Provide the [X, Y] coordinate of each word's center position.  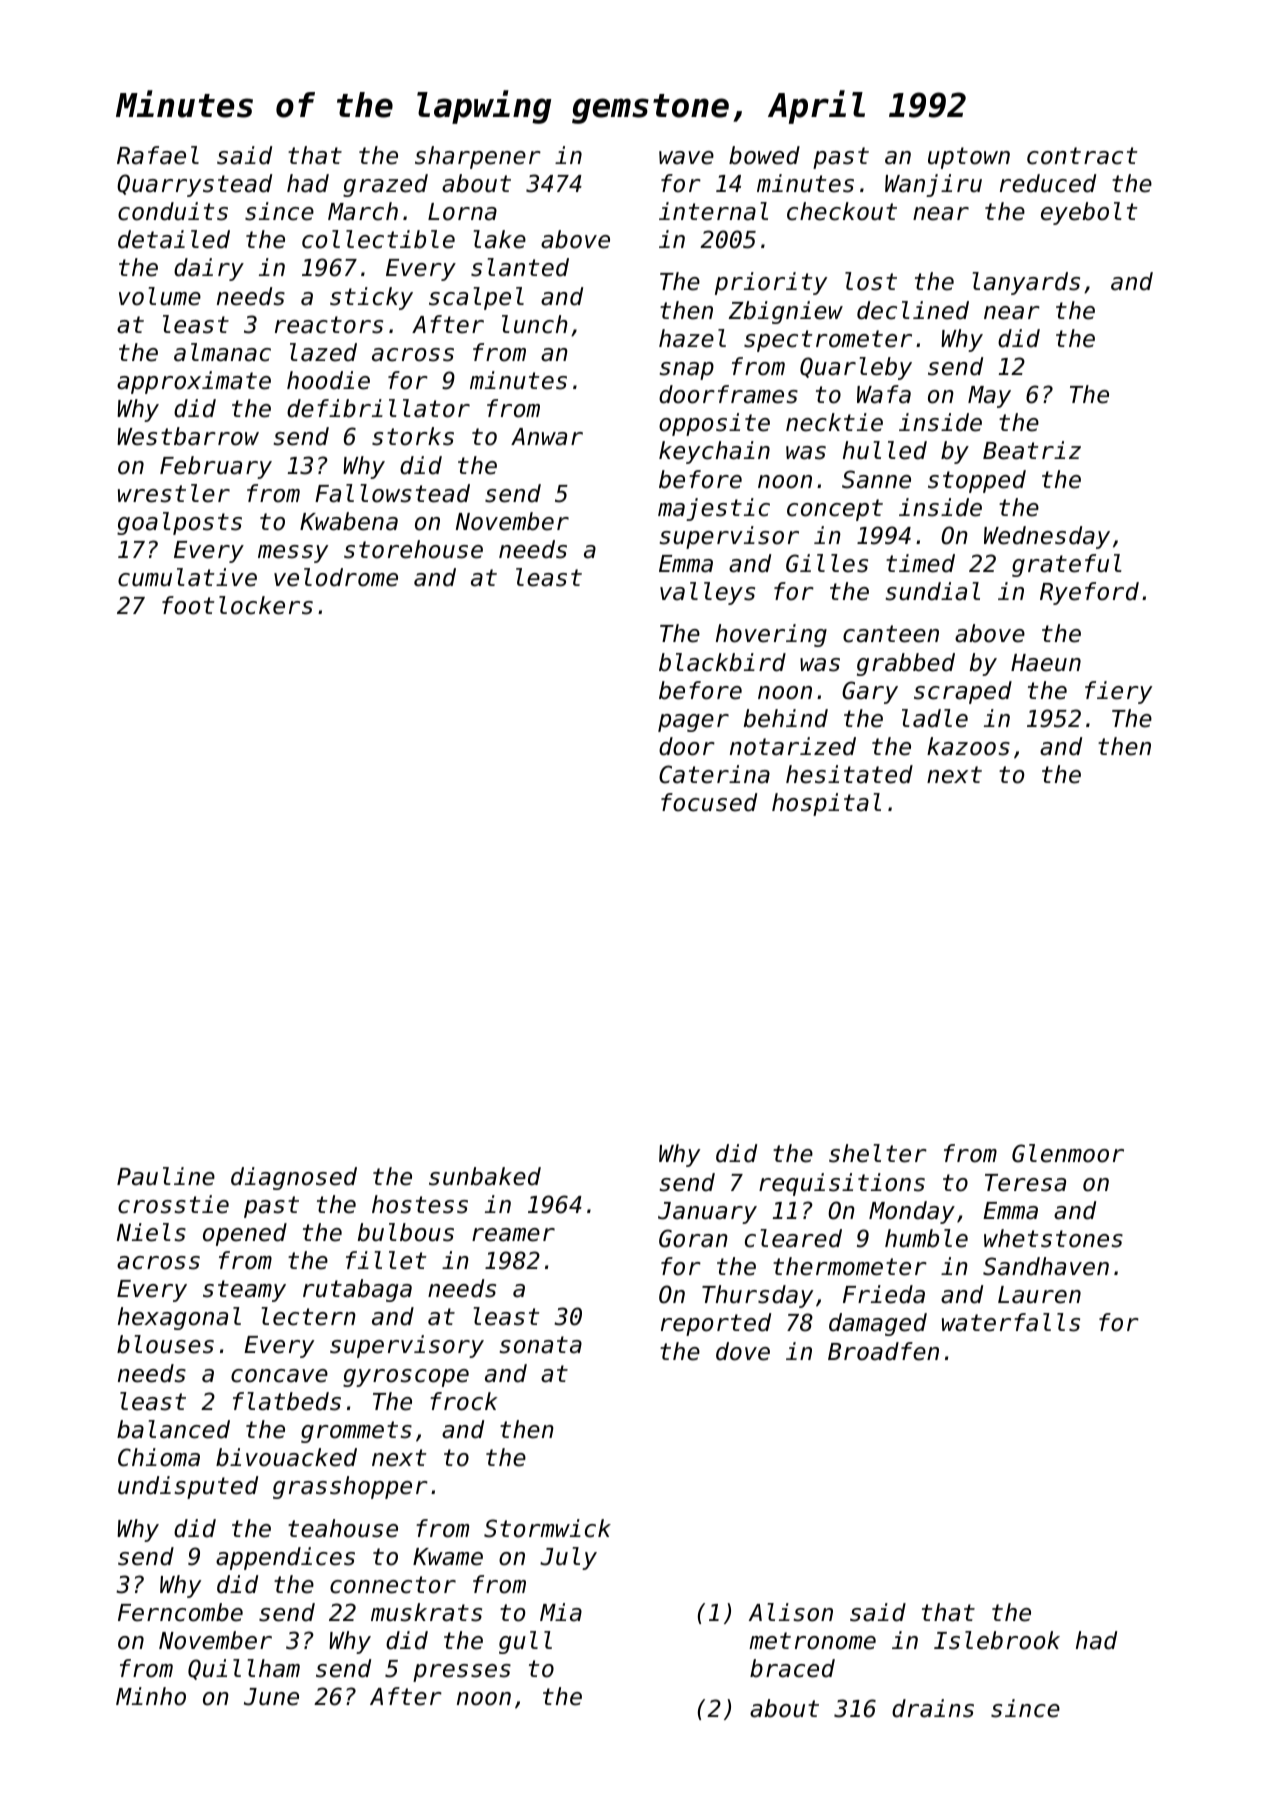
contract [1082, 156]
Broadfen [883, 1351]
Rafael [158, 155]
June [271, 1697]
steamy [244, 1291]
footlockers [237, 605]
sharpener [478, 157]
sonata [541, 1345]
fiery [1118, 692]
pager [693, 723]
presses [462, 1673]
